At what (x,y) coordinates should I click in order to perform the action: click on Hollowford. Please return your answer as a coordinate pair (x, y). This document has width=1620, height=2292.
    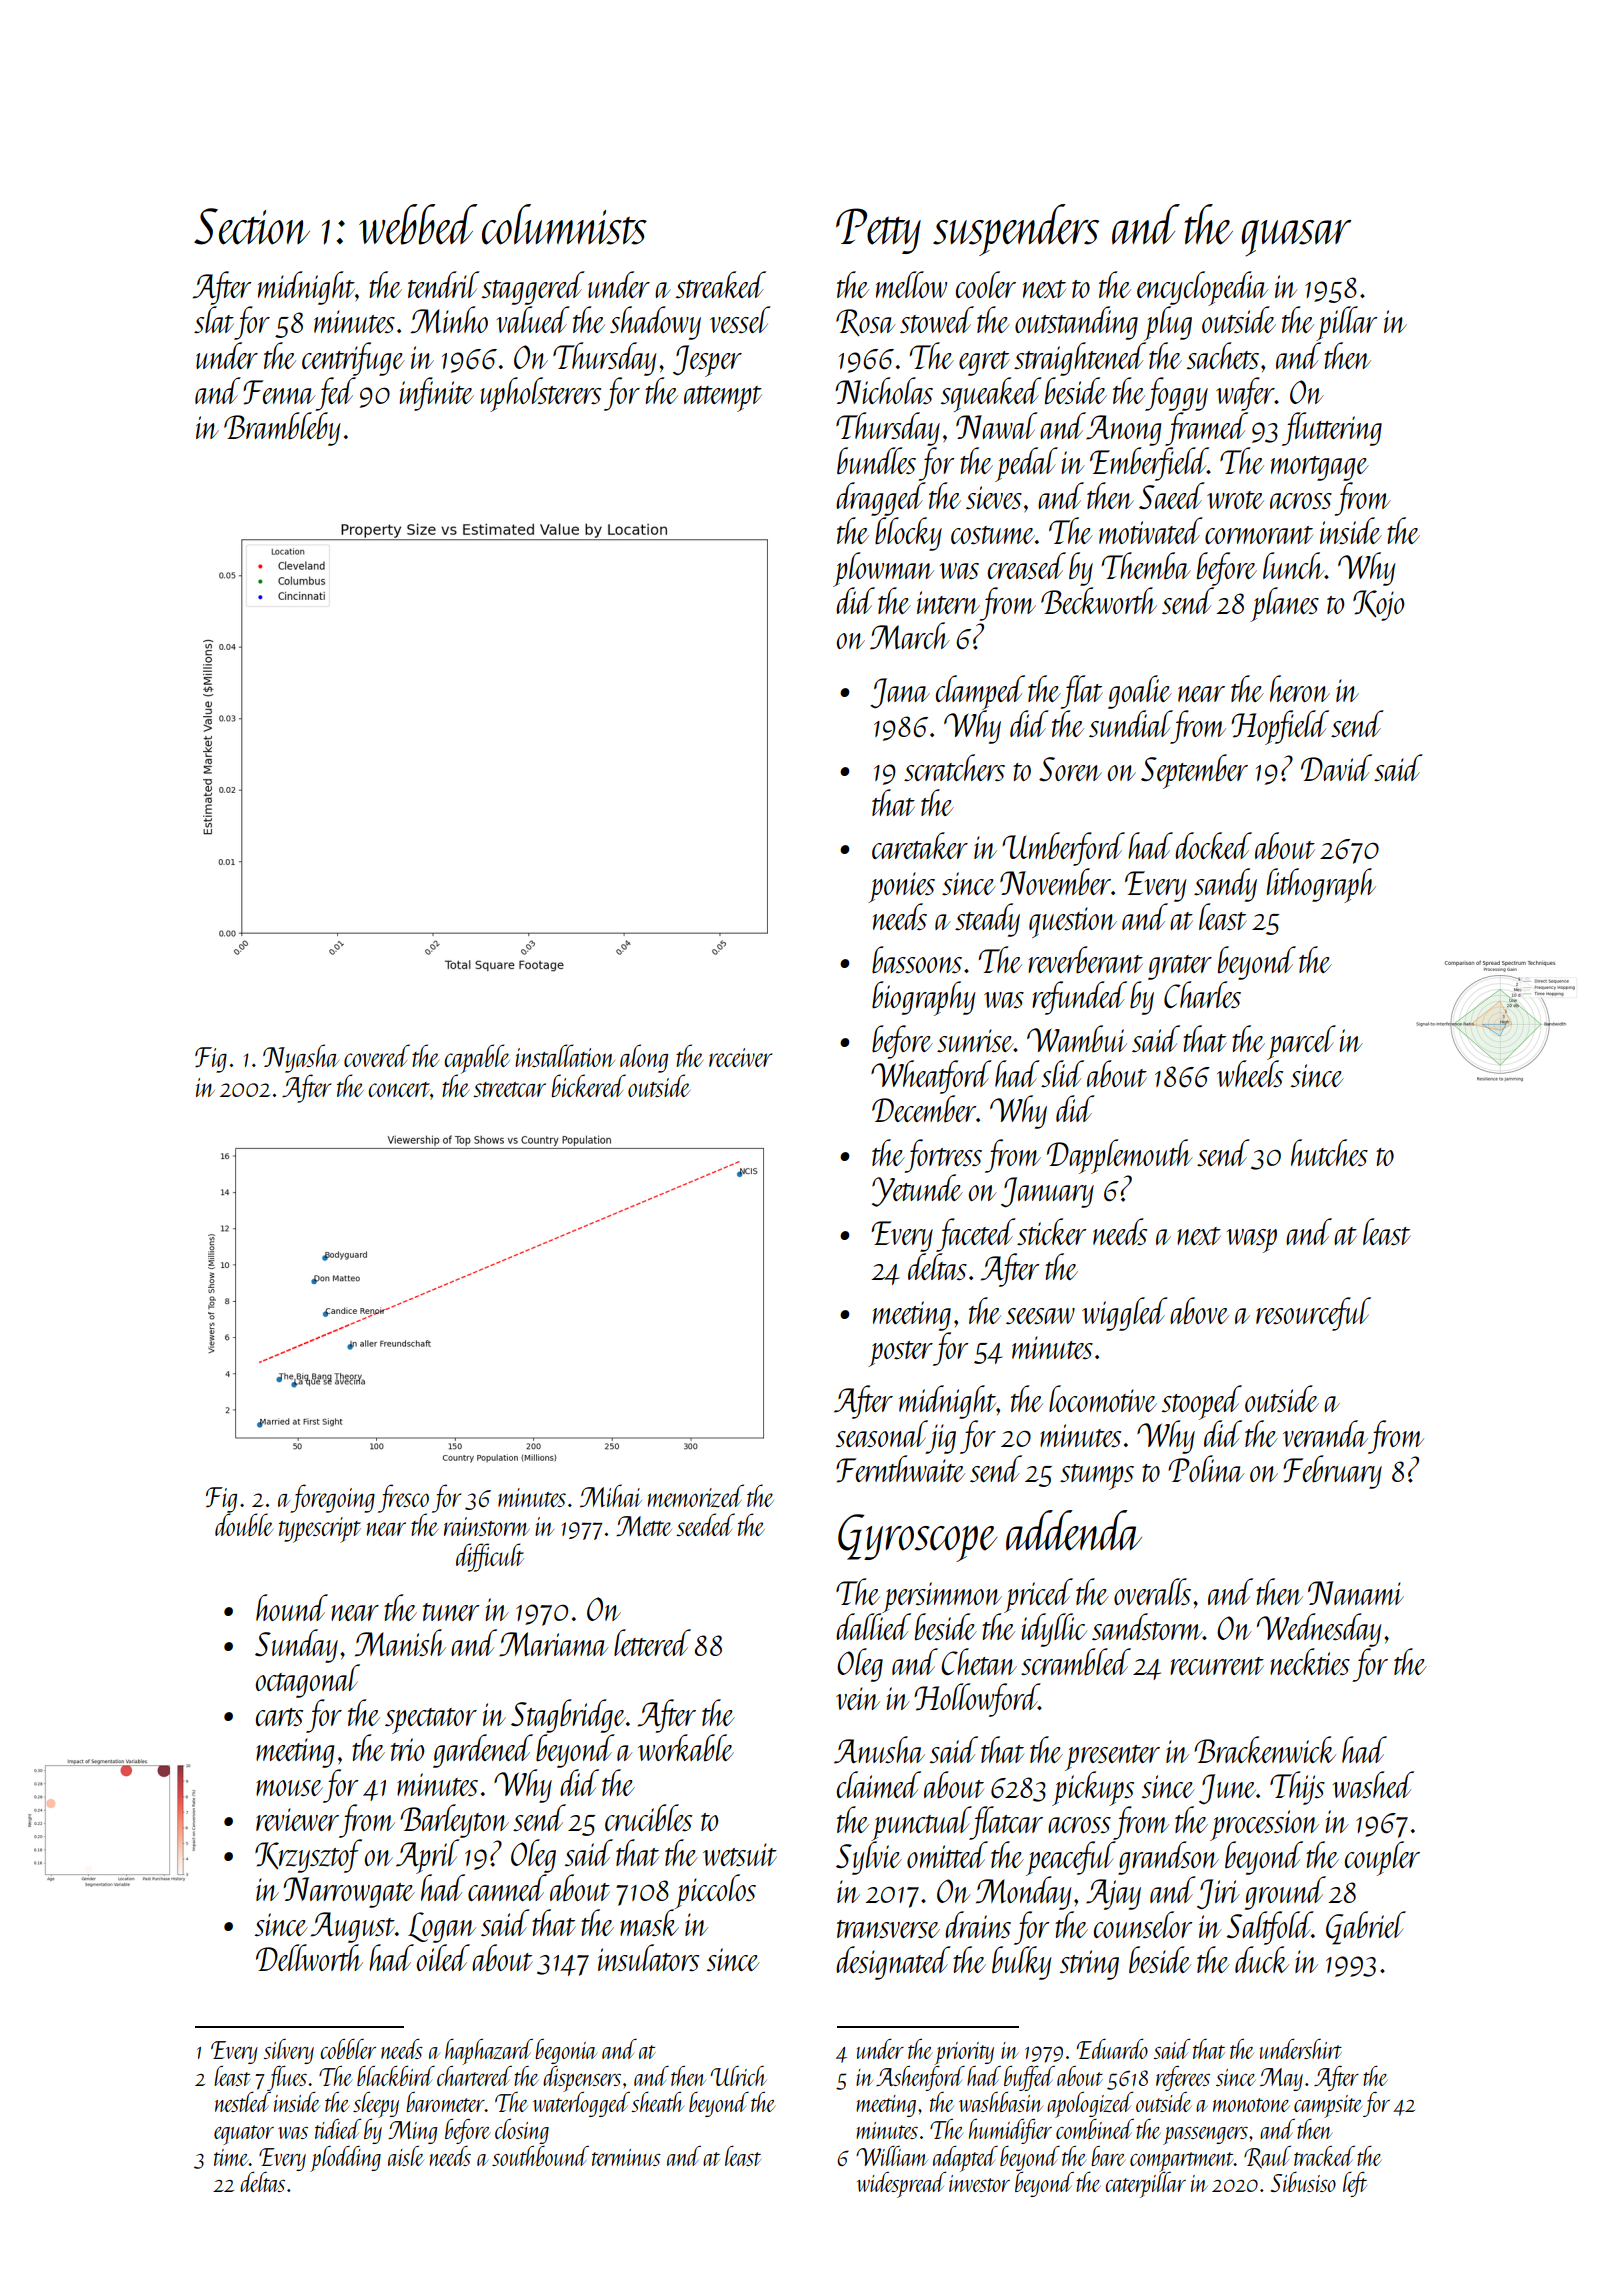
    Looking at the image, I should click on (976, 1700).
